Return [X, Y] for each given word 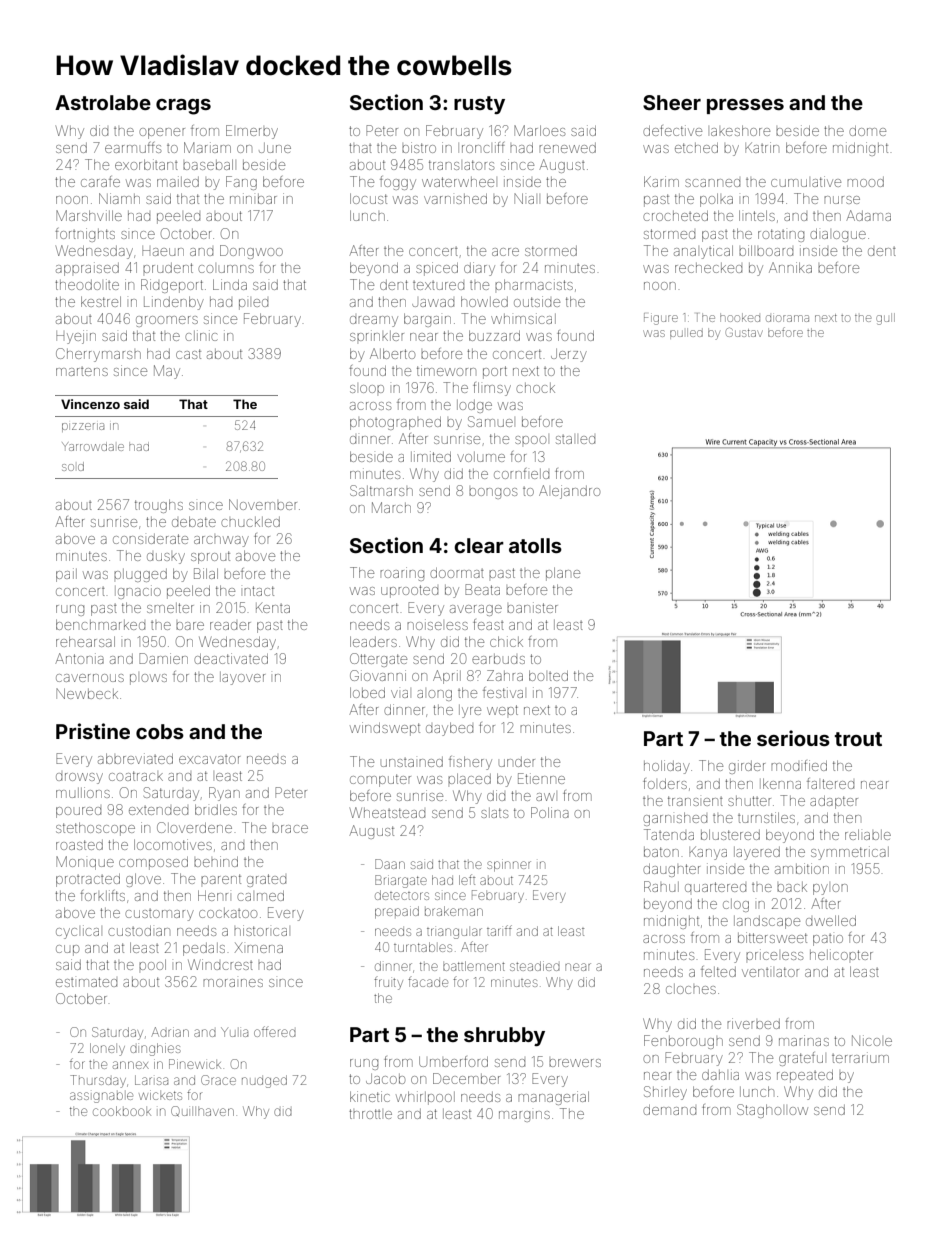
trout [858, 739]
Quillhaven [202, 1111]
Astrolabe [103, 102]
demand [669, 1110]
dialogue [838, 235]
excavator [209, 759]
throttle [370, 1114]
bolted [548, 675]
